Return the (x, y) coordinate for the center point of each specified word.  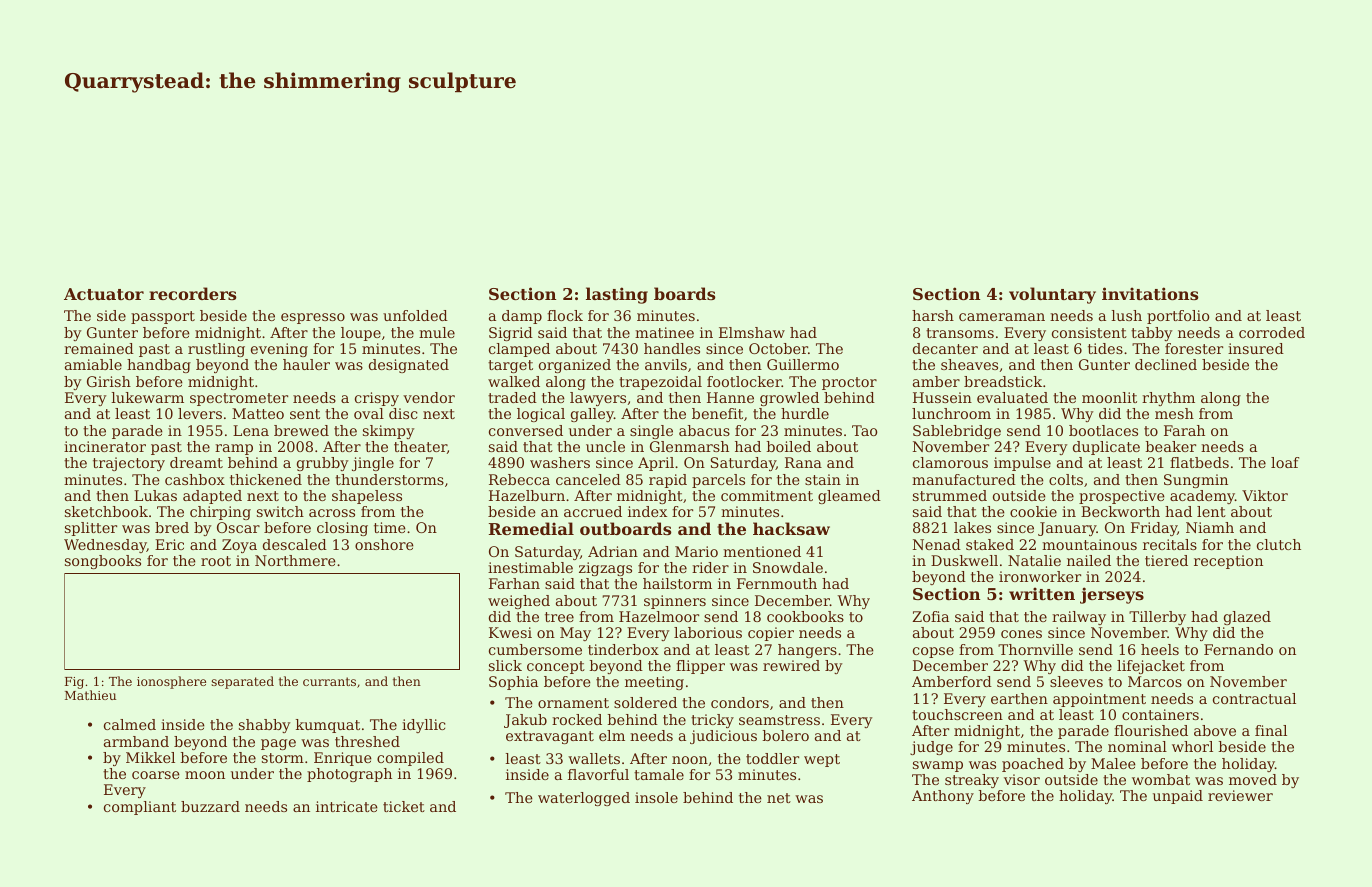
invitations (1150, 293)
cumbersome (535, 649)
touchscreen (957, 714)
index (647, 511)
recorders (193, 293)
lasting (617, 295)
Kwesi (510, 632)
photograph (349, 775)
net (779, 798)
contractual (1254, 698)
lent (1211, 511)
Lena (251, 430)
